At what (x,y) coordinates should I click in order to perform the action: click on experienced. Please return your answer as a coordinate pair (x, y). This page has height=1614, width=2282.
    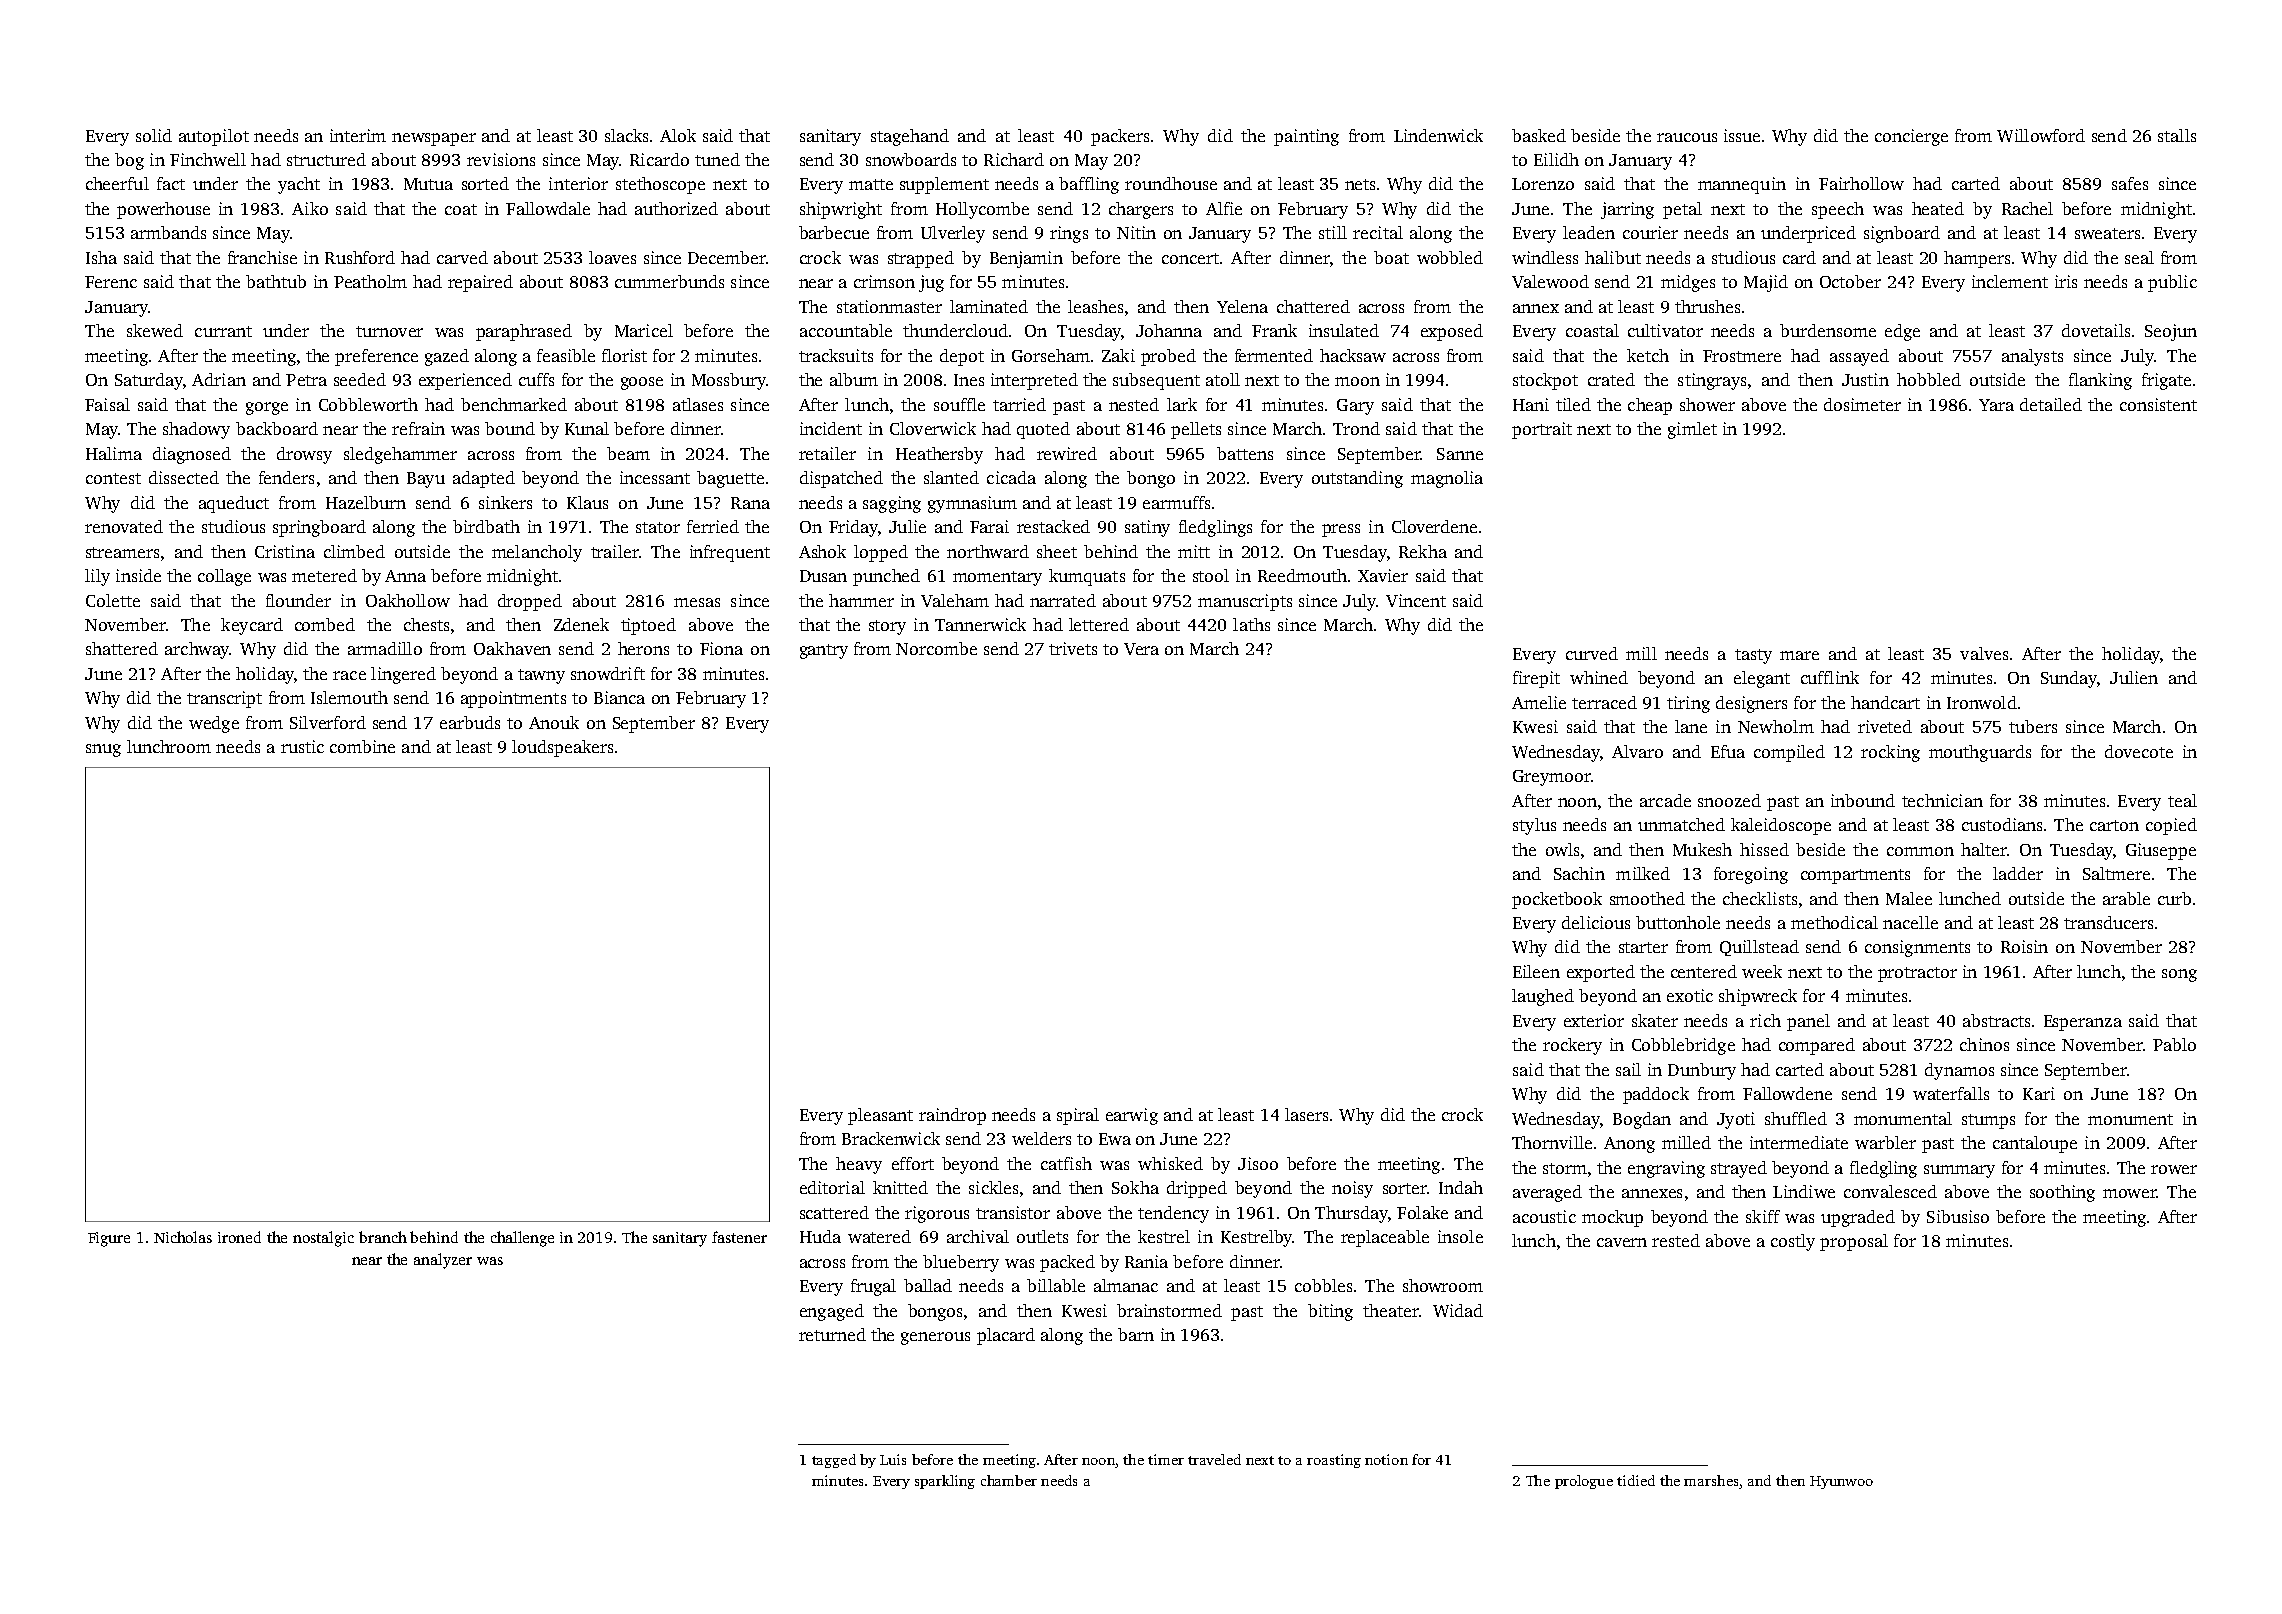
    Looking at the image, I should click on (465, 381).
